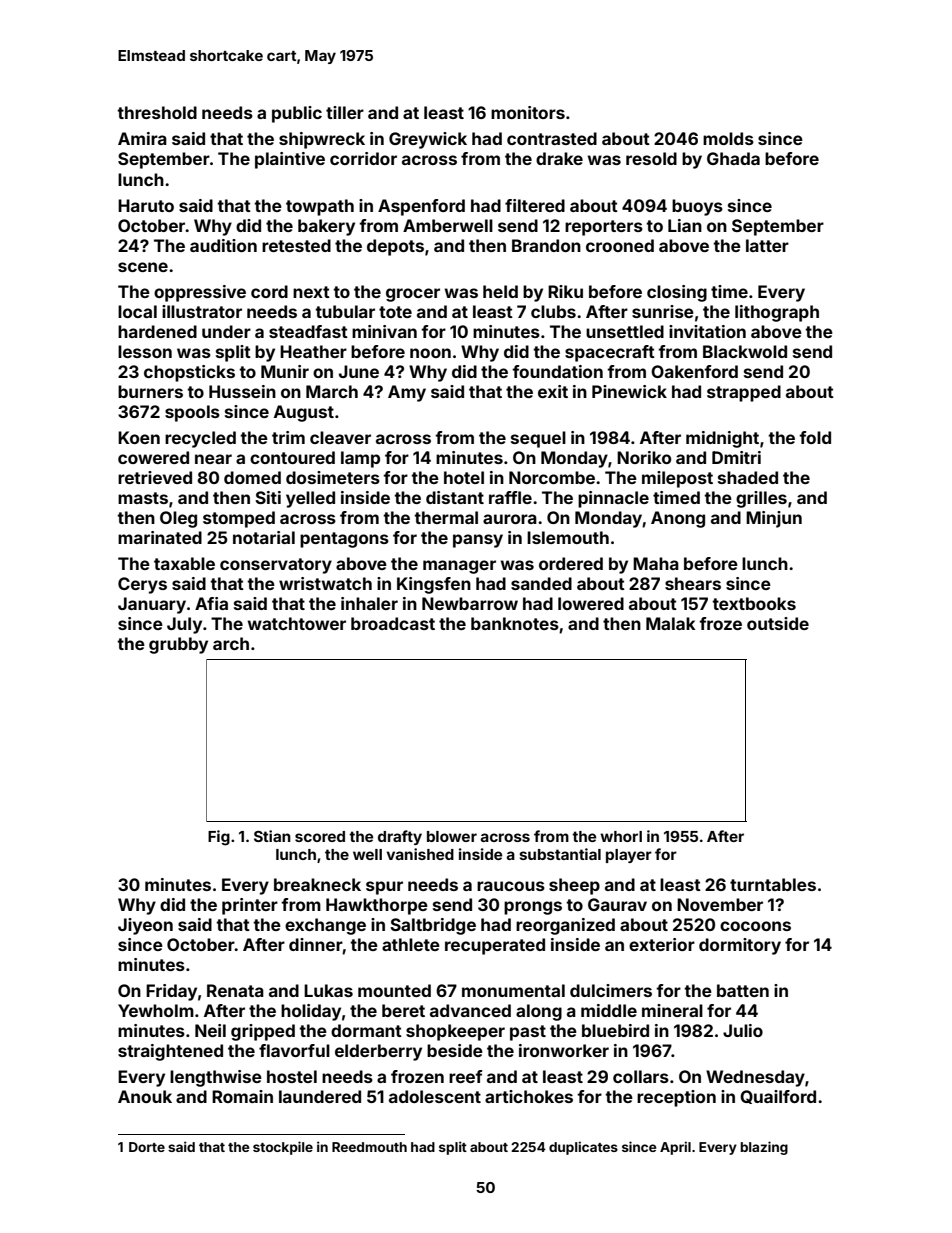  Describe the element at coordinates (145, 926) in the screenshot. I see `Jiyeon` at that location.
